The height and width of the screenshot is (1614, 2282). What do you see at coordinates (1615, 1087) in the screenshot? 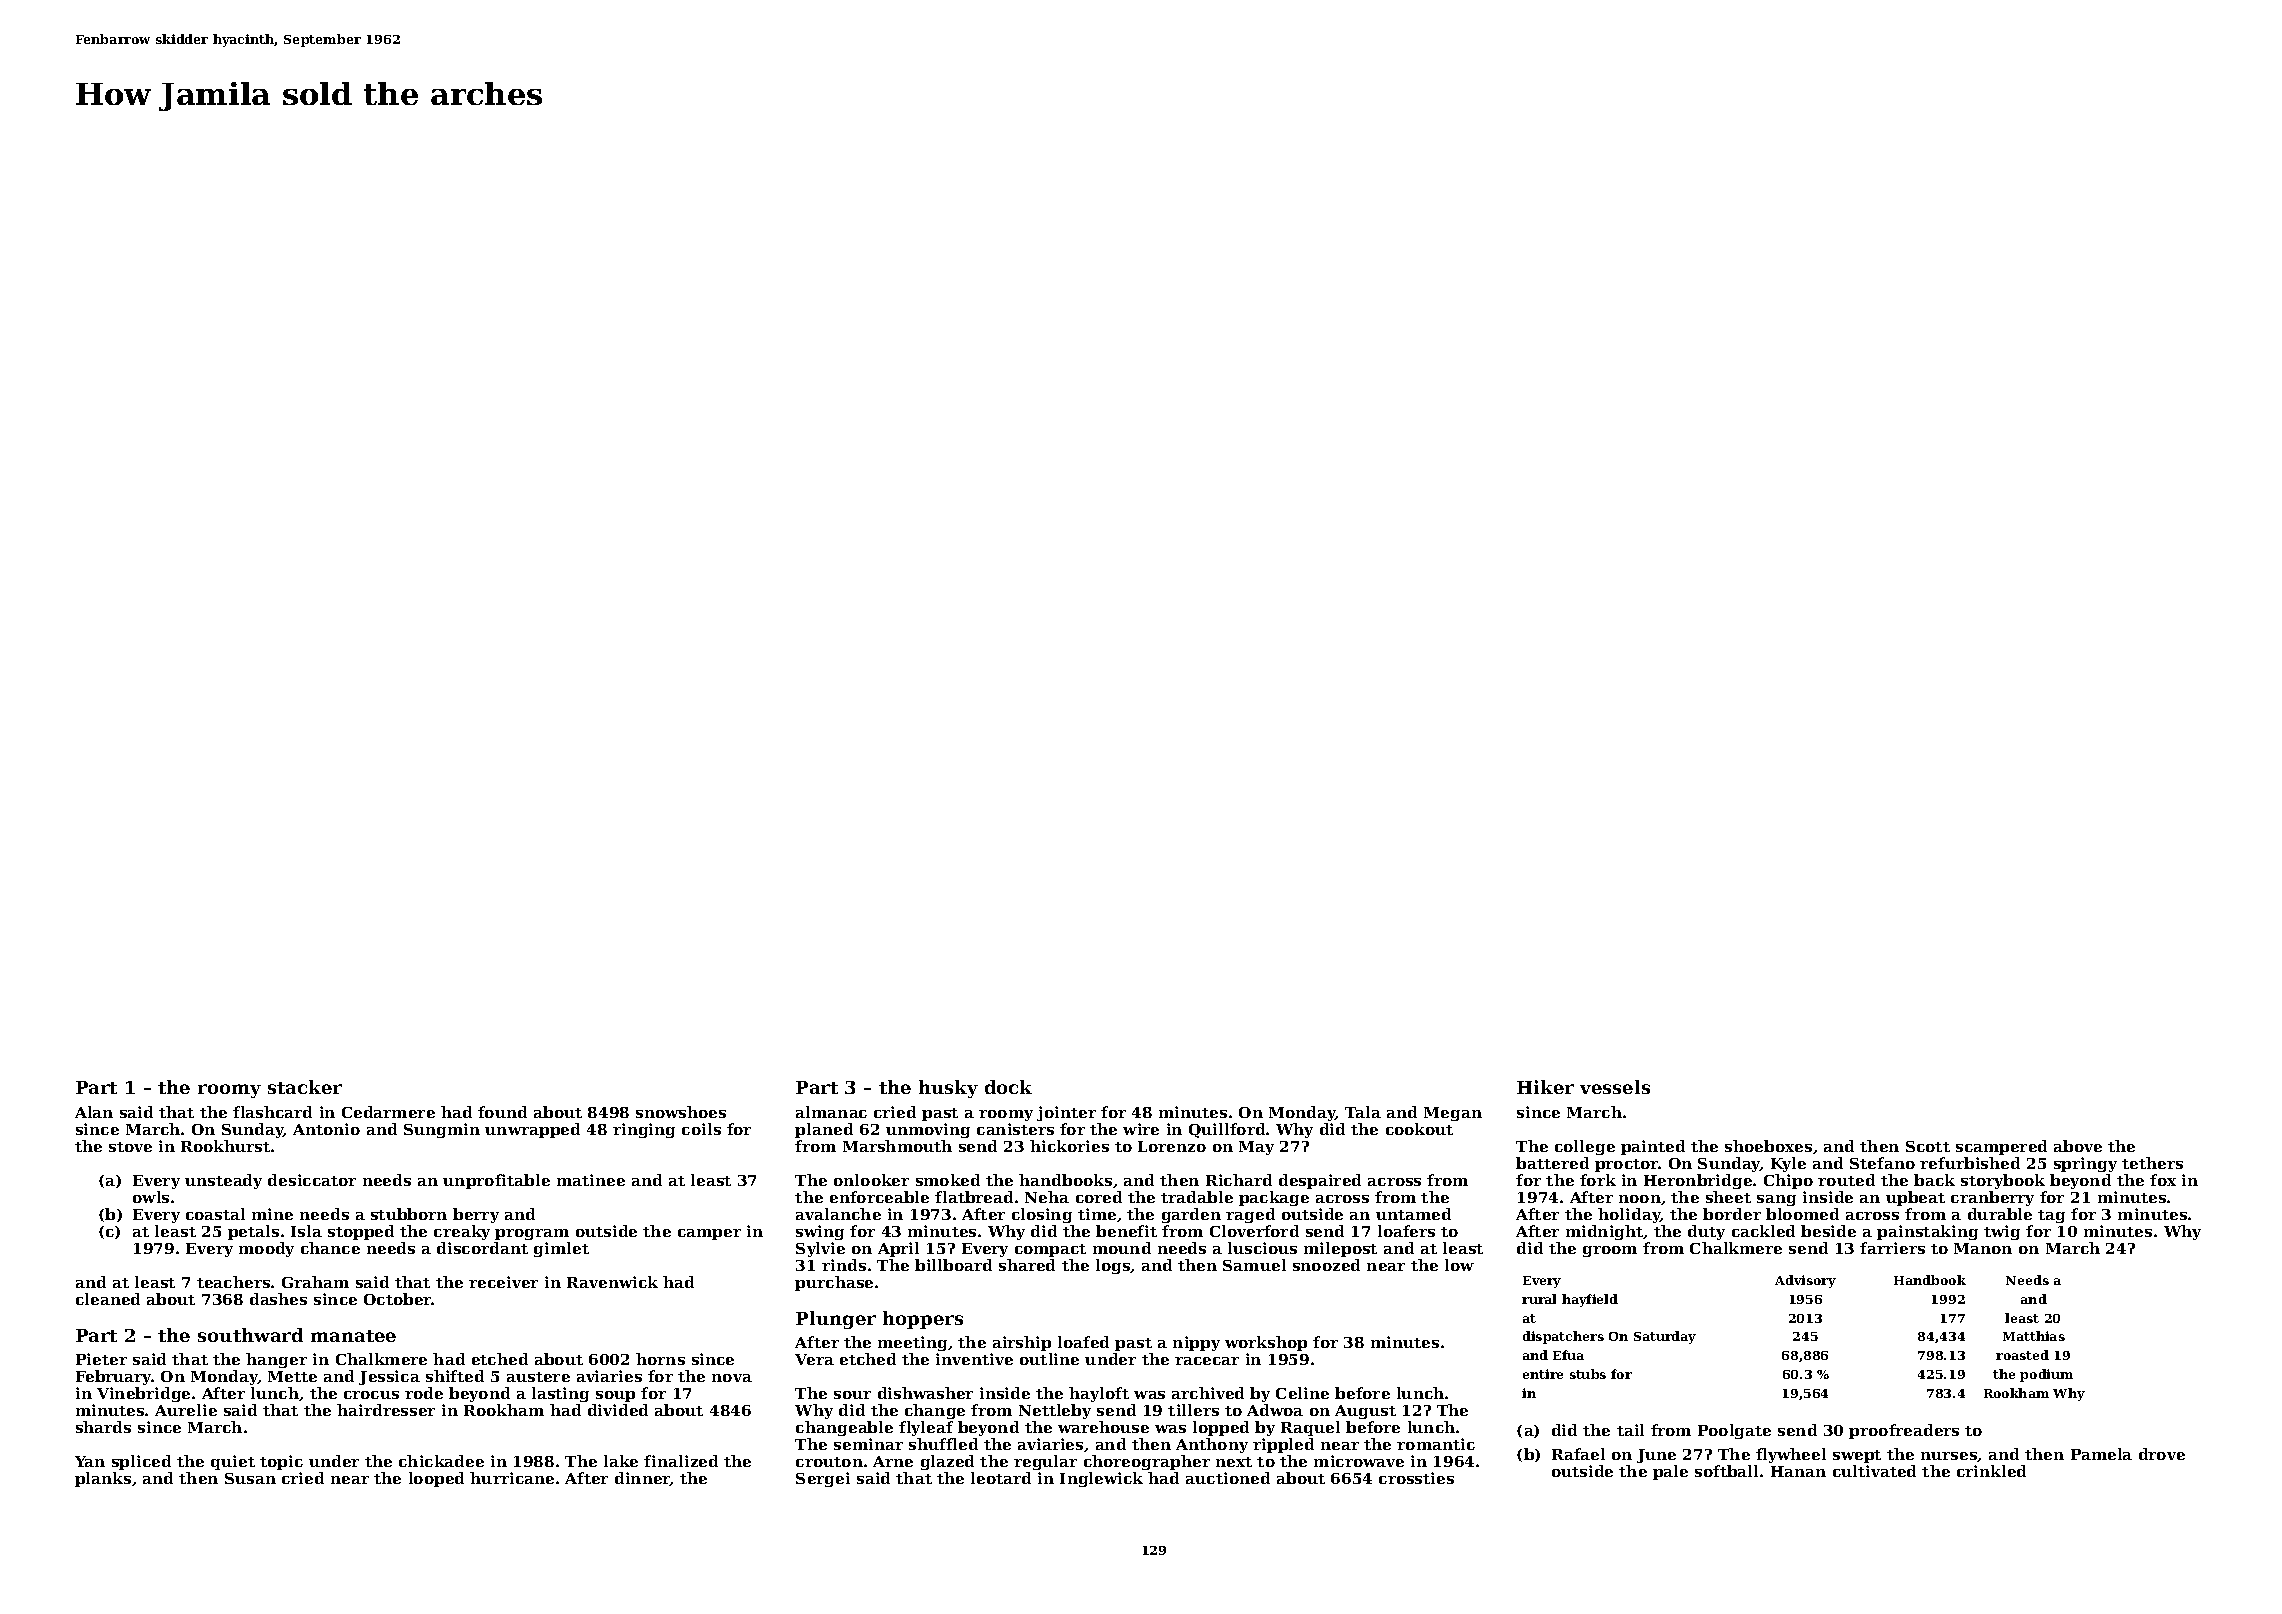
I see `vessels` at bounding box center [1615, 1087].
